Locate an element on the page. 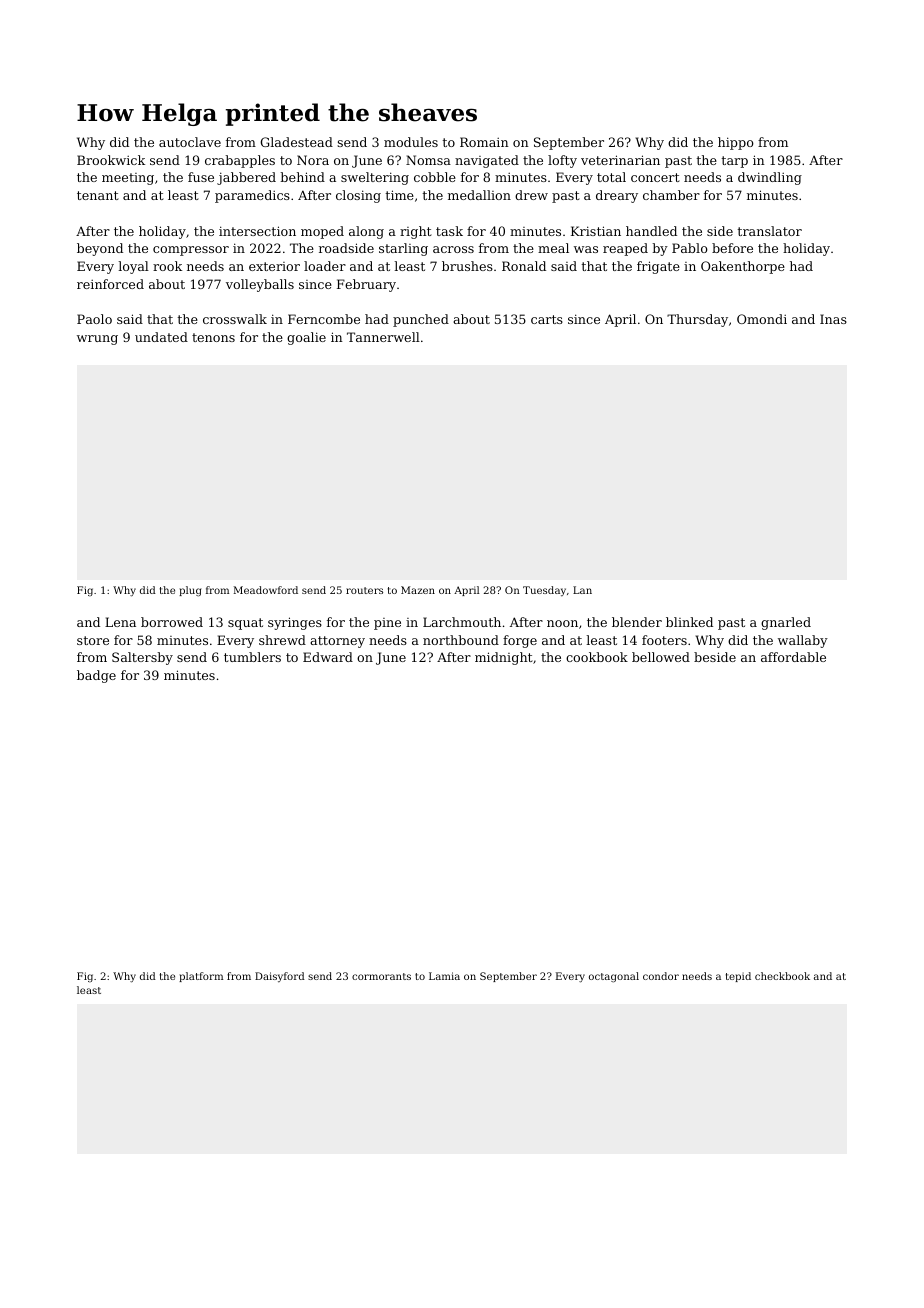 This image has width=924, height=1308. cormorants is located at coordinates (381, 976).
